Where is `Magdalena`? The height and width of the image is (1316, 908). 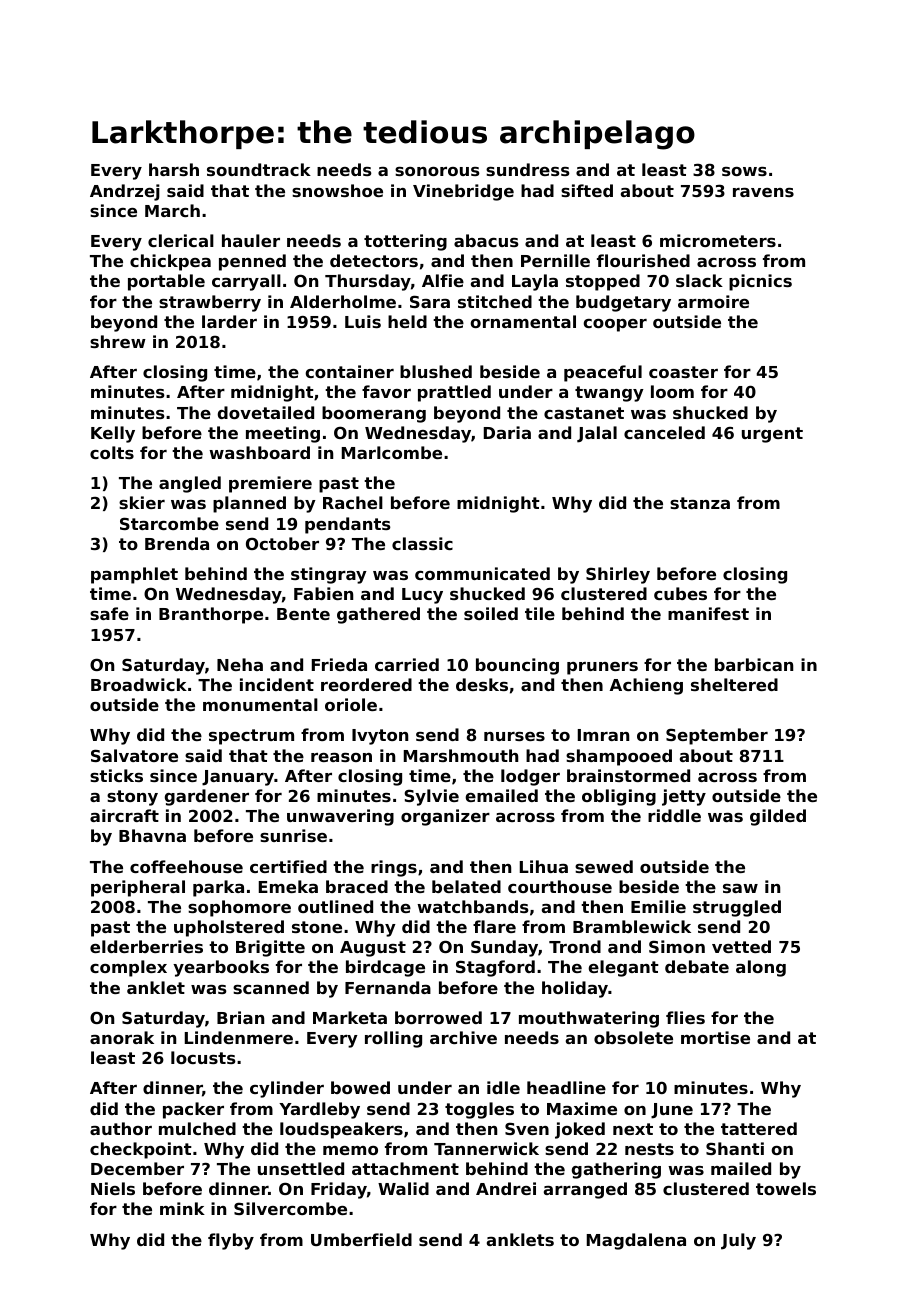
Magdalena is located at coordinates (636, 1241).
